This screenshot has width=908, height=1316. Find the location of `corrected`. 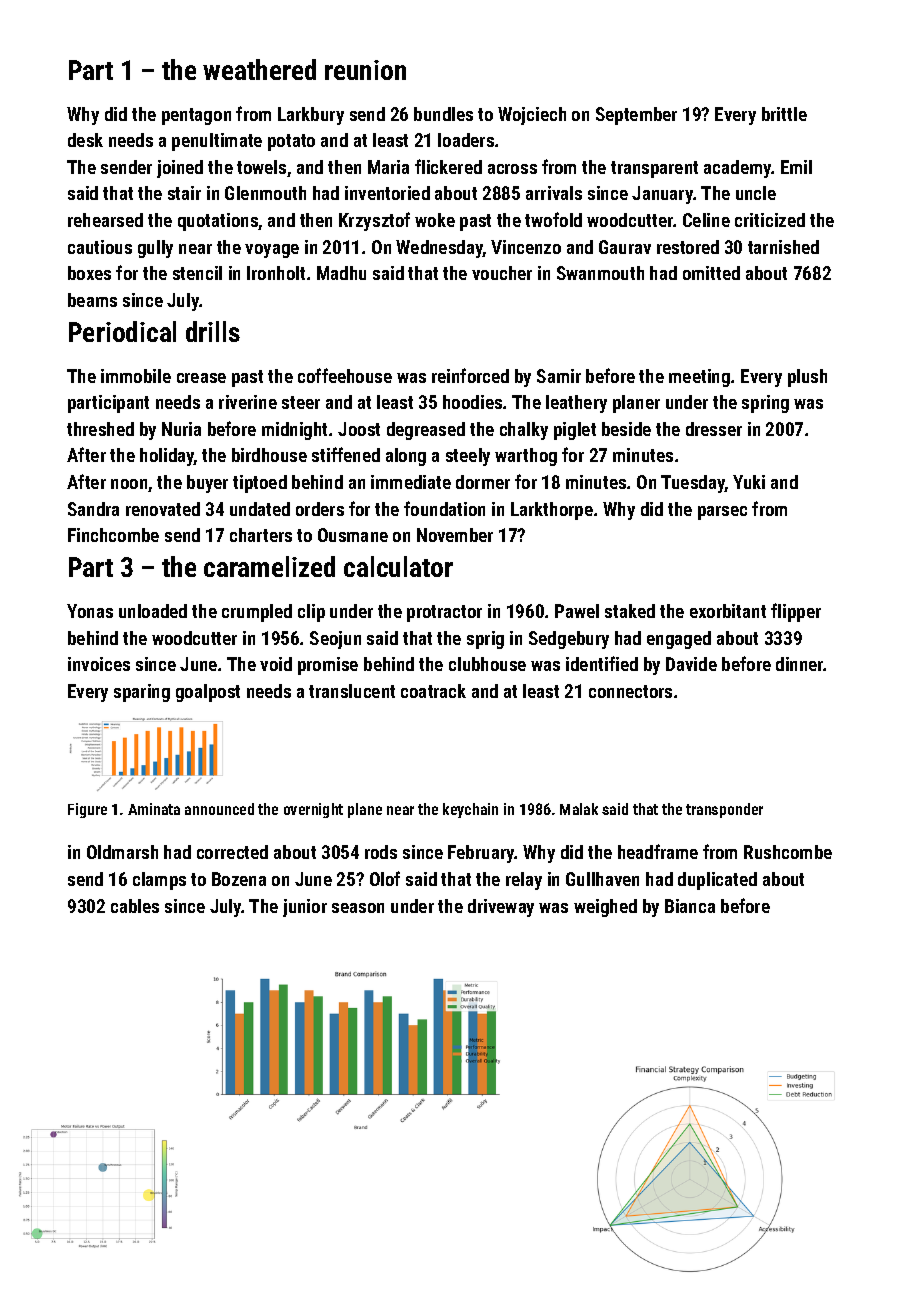

corrected is located at coordinates (232, 852).
